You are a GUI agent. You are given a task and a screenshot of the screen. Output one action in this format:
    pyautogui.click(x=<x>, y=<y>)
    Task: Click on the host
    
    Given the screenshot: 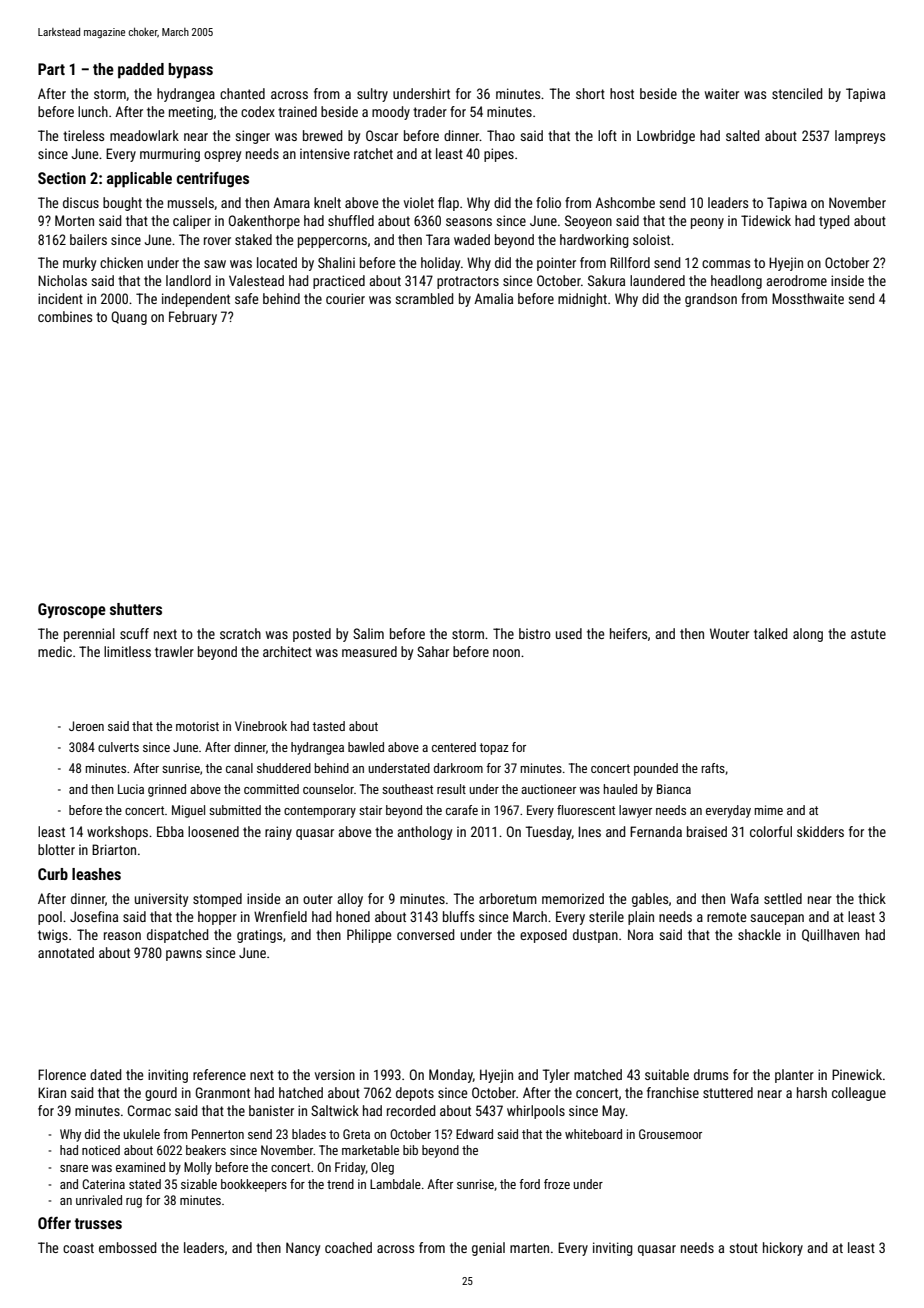 What is the action you would take?
    pyautogui.click(x=622, y=93)
